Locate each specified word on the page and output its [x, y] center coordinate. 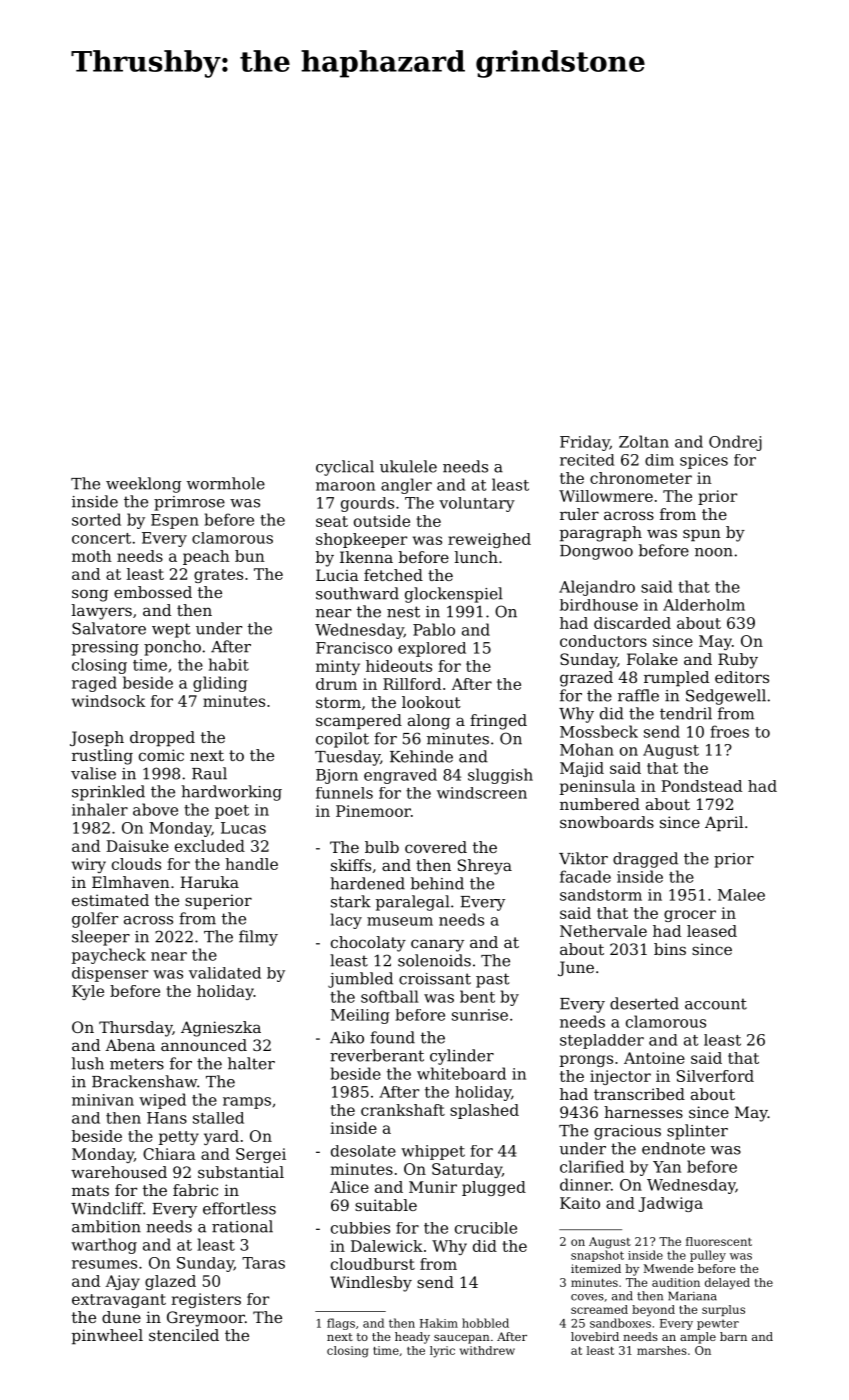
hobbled [485, 1323]
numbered [600, 804]
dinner [585, 1184]
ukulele [408, 466]
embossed [153, 592]
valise [93, 773]
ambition [106, 1226]
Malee [741, 895]
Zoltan [644, 441]
